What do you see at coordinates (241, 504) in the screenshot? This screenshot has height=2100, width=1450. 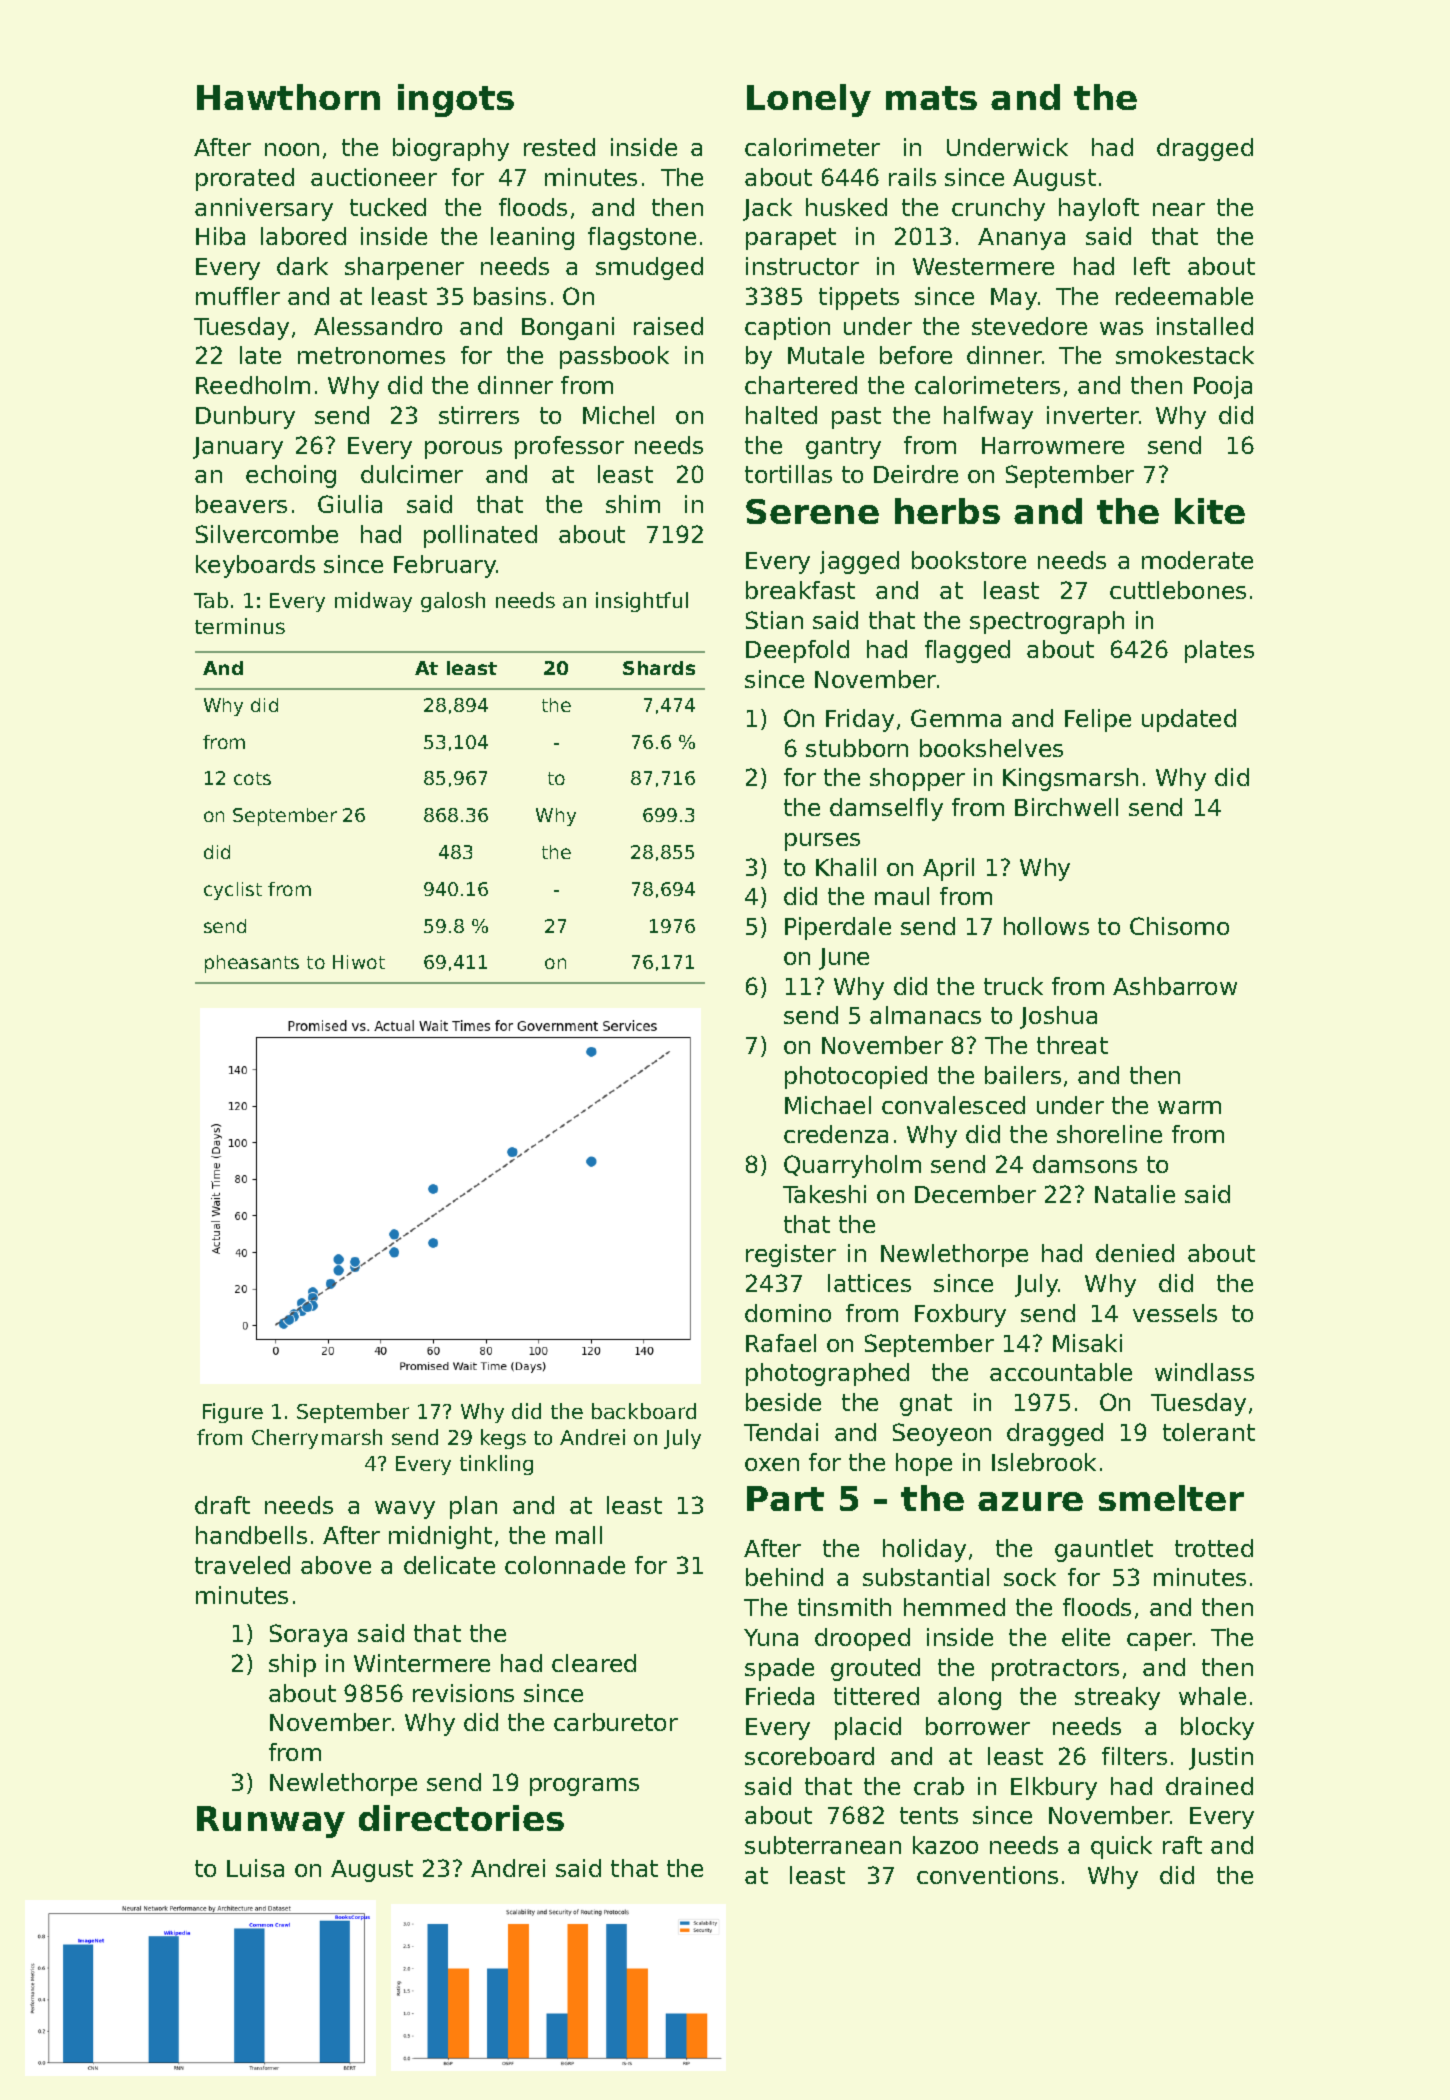 I see `beavers` at bounding box center [241, 504].
